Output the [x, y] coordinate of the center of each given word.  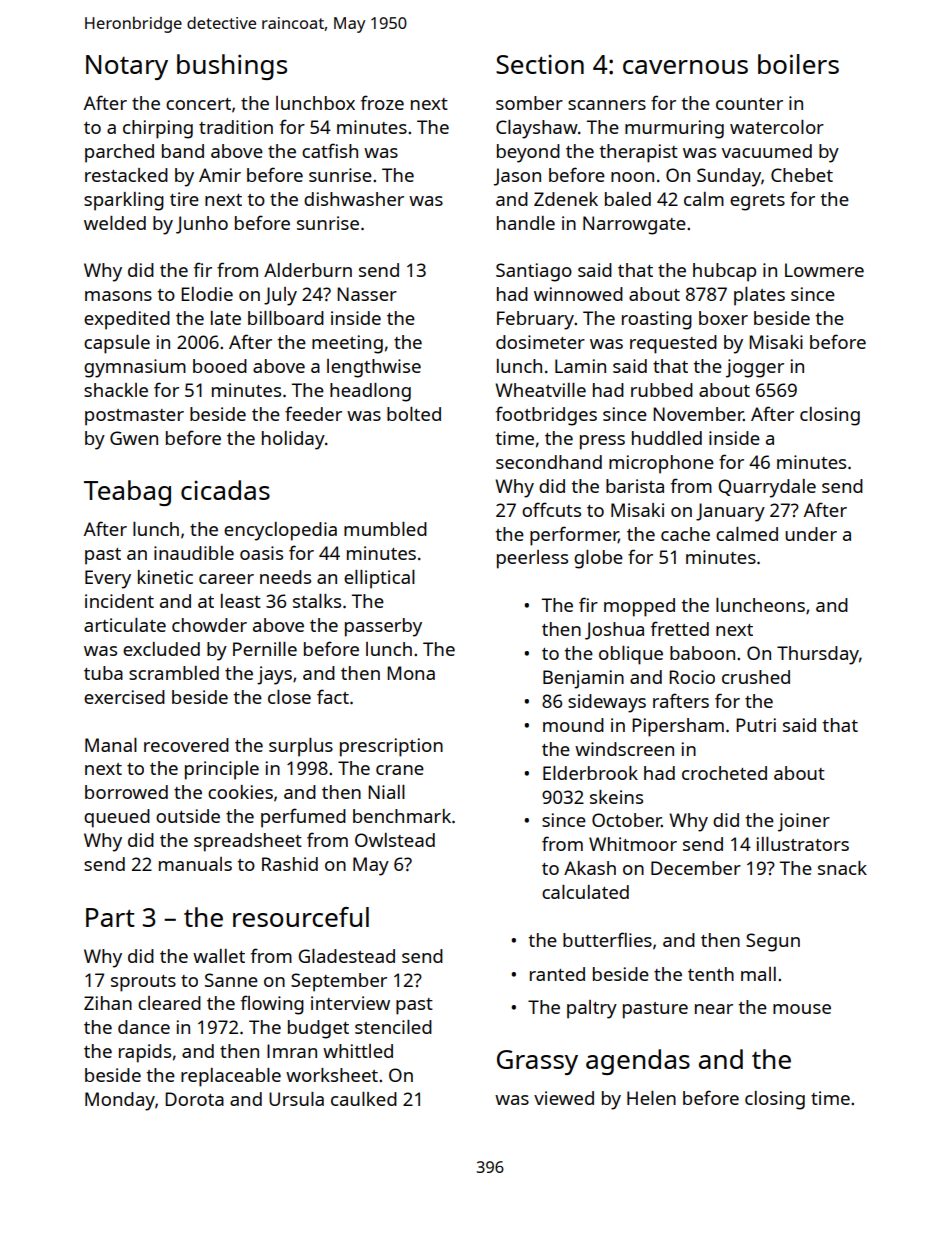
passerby [383, 627]
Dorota [194, 1099]
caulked [364, 1099]
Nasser [367, 294]
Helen [651, 1098]
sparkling [124, 201]
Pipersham [678, 727]
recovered [186, 745]
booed [220, 366]
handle [526, 223]
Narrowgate [634, 225]
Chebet [802, 175]
